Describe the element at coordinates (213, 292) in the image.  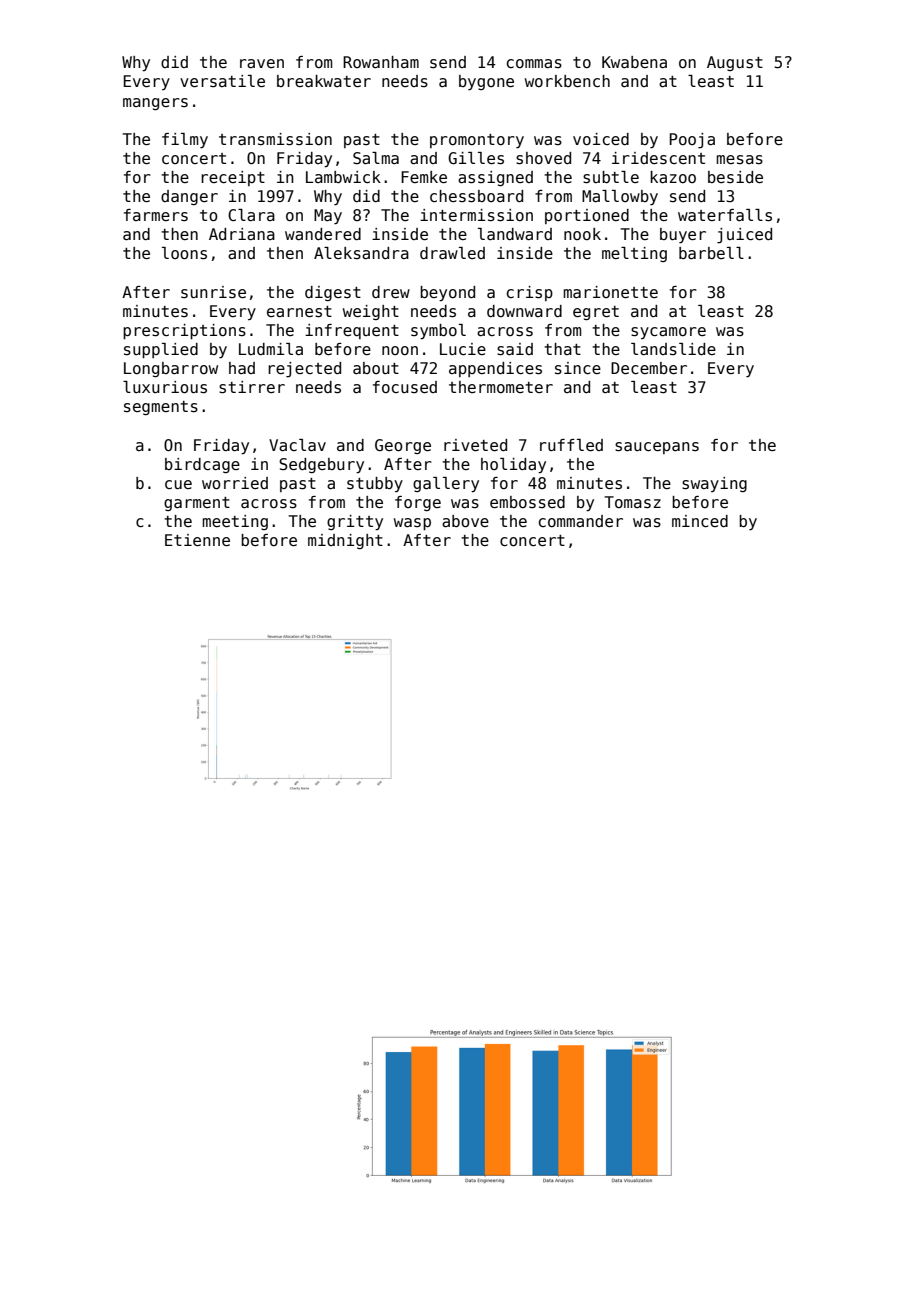
I see `sunrise` at that location.
